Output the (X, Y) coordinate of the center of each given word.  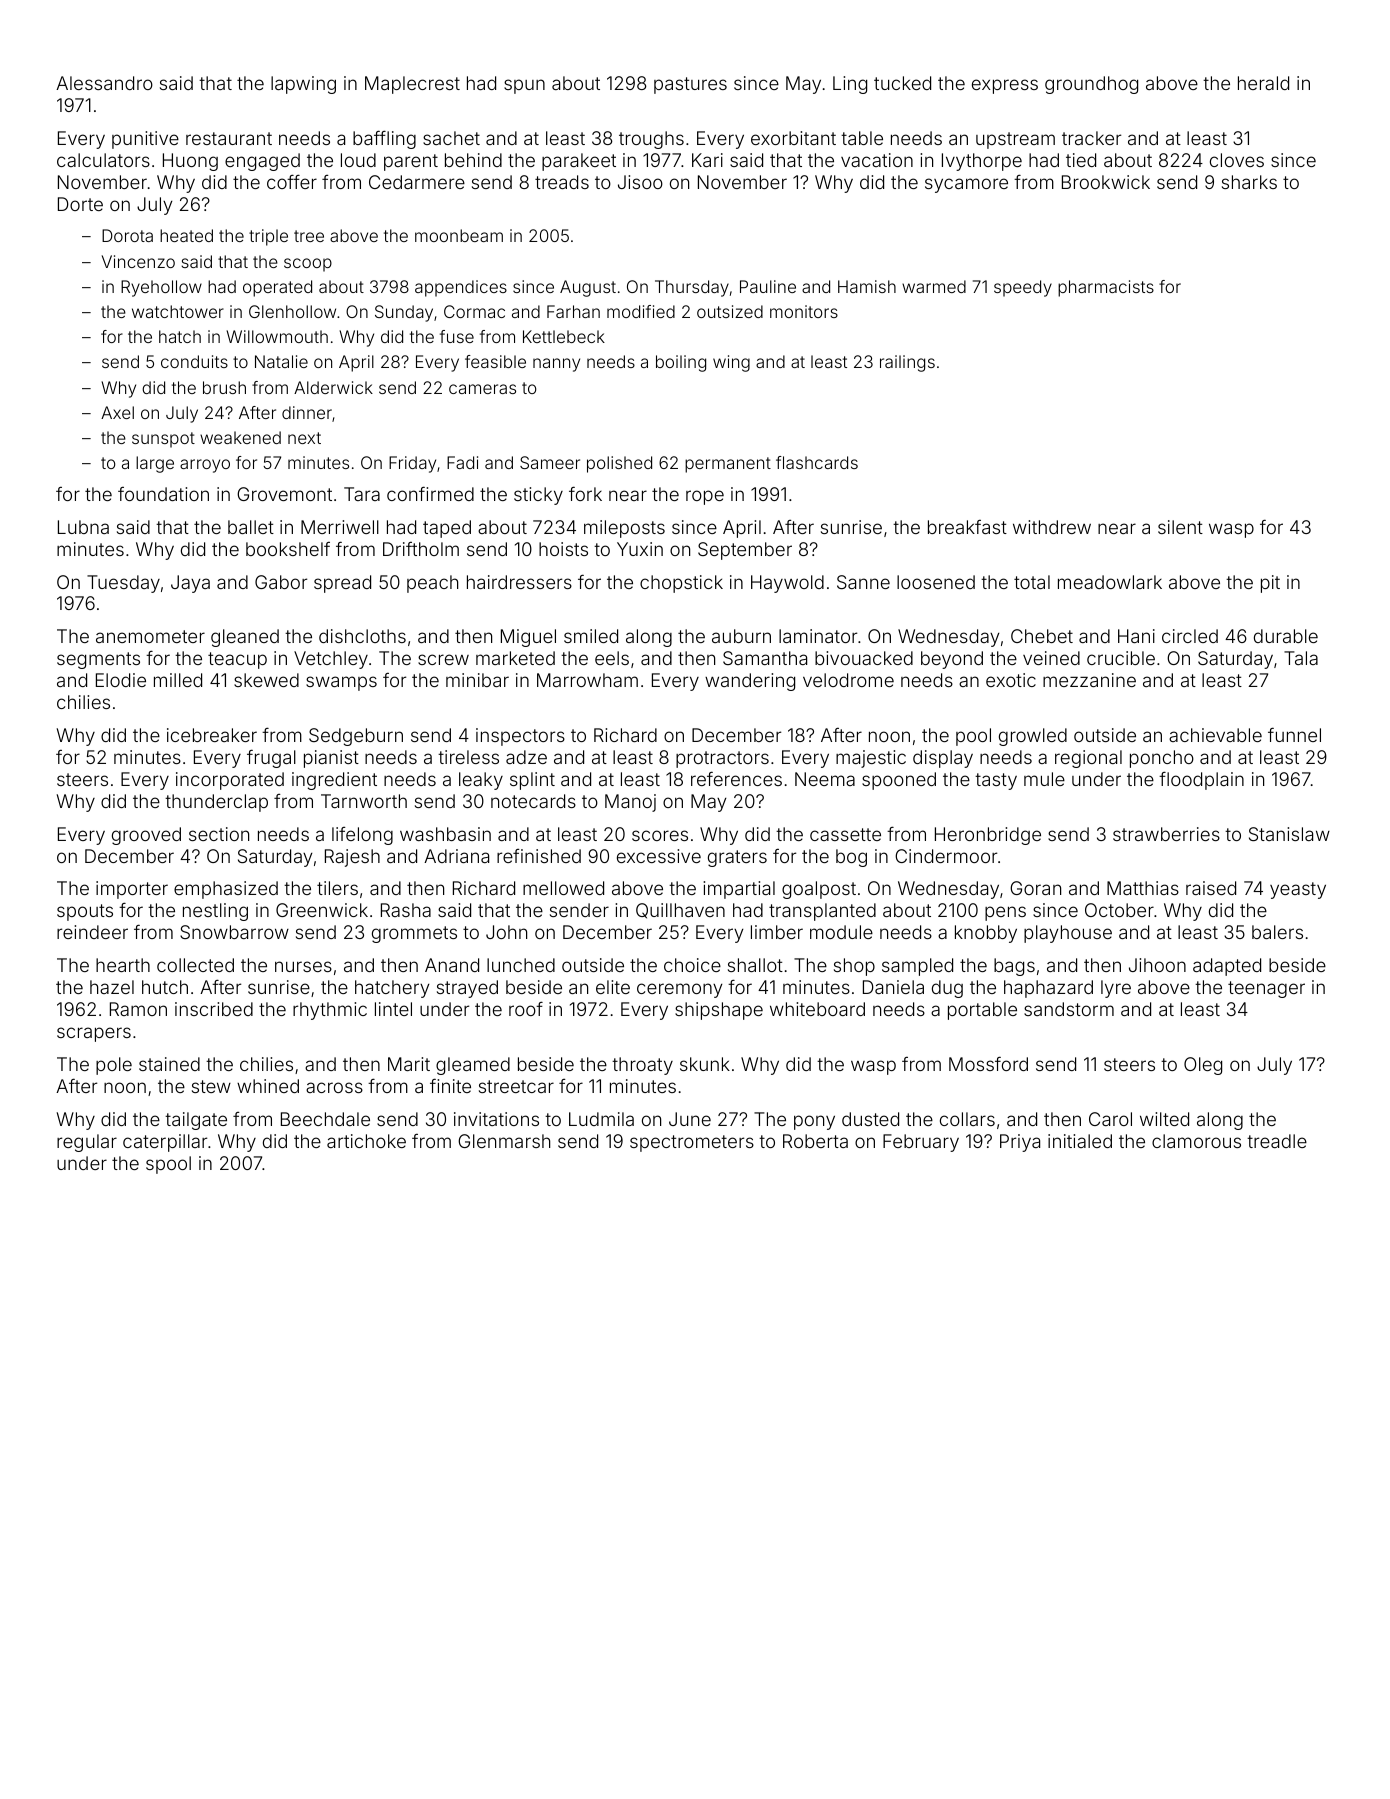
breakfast (967, 527)
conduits (194, 361)
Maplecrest (412, 85)
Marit (409, 1064)
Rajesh (352, 858)
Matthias (1143, 888)
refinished (539, 856)
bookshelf (288, 549)
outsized (730, 311)
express (1005, 86)
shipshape (719, 1011)
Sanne (863, 582)
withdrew (1052, 527)
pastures (690, 85)
